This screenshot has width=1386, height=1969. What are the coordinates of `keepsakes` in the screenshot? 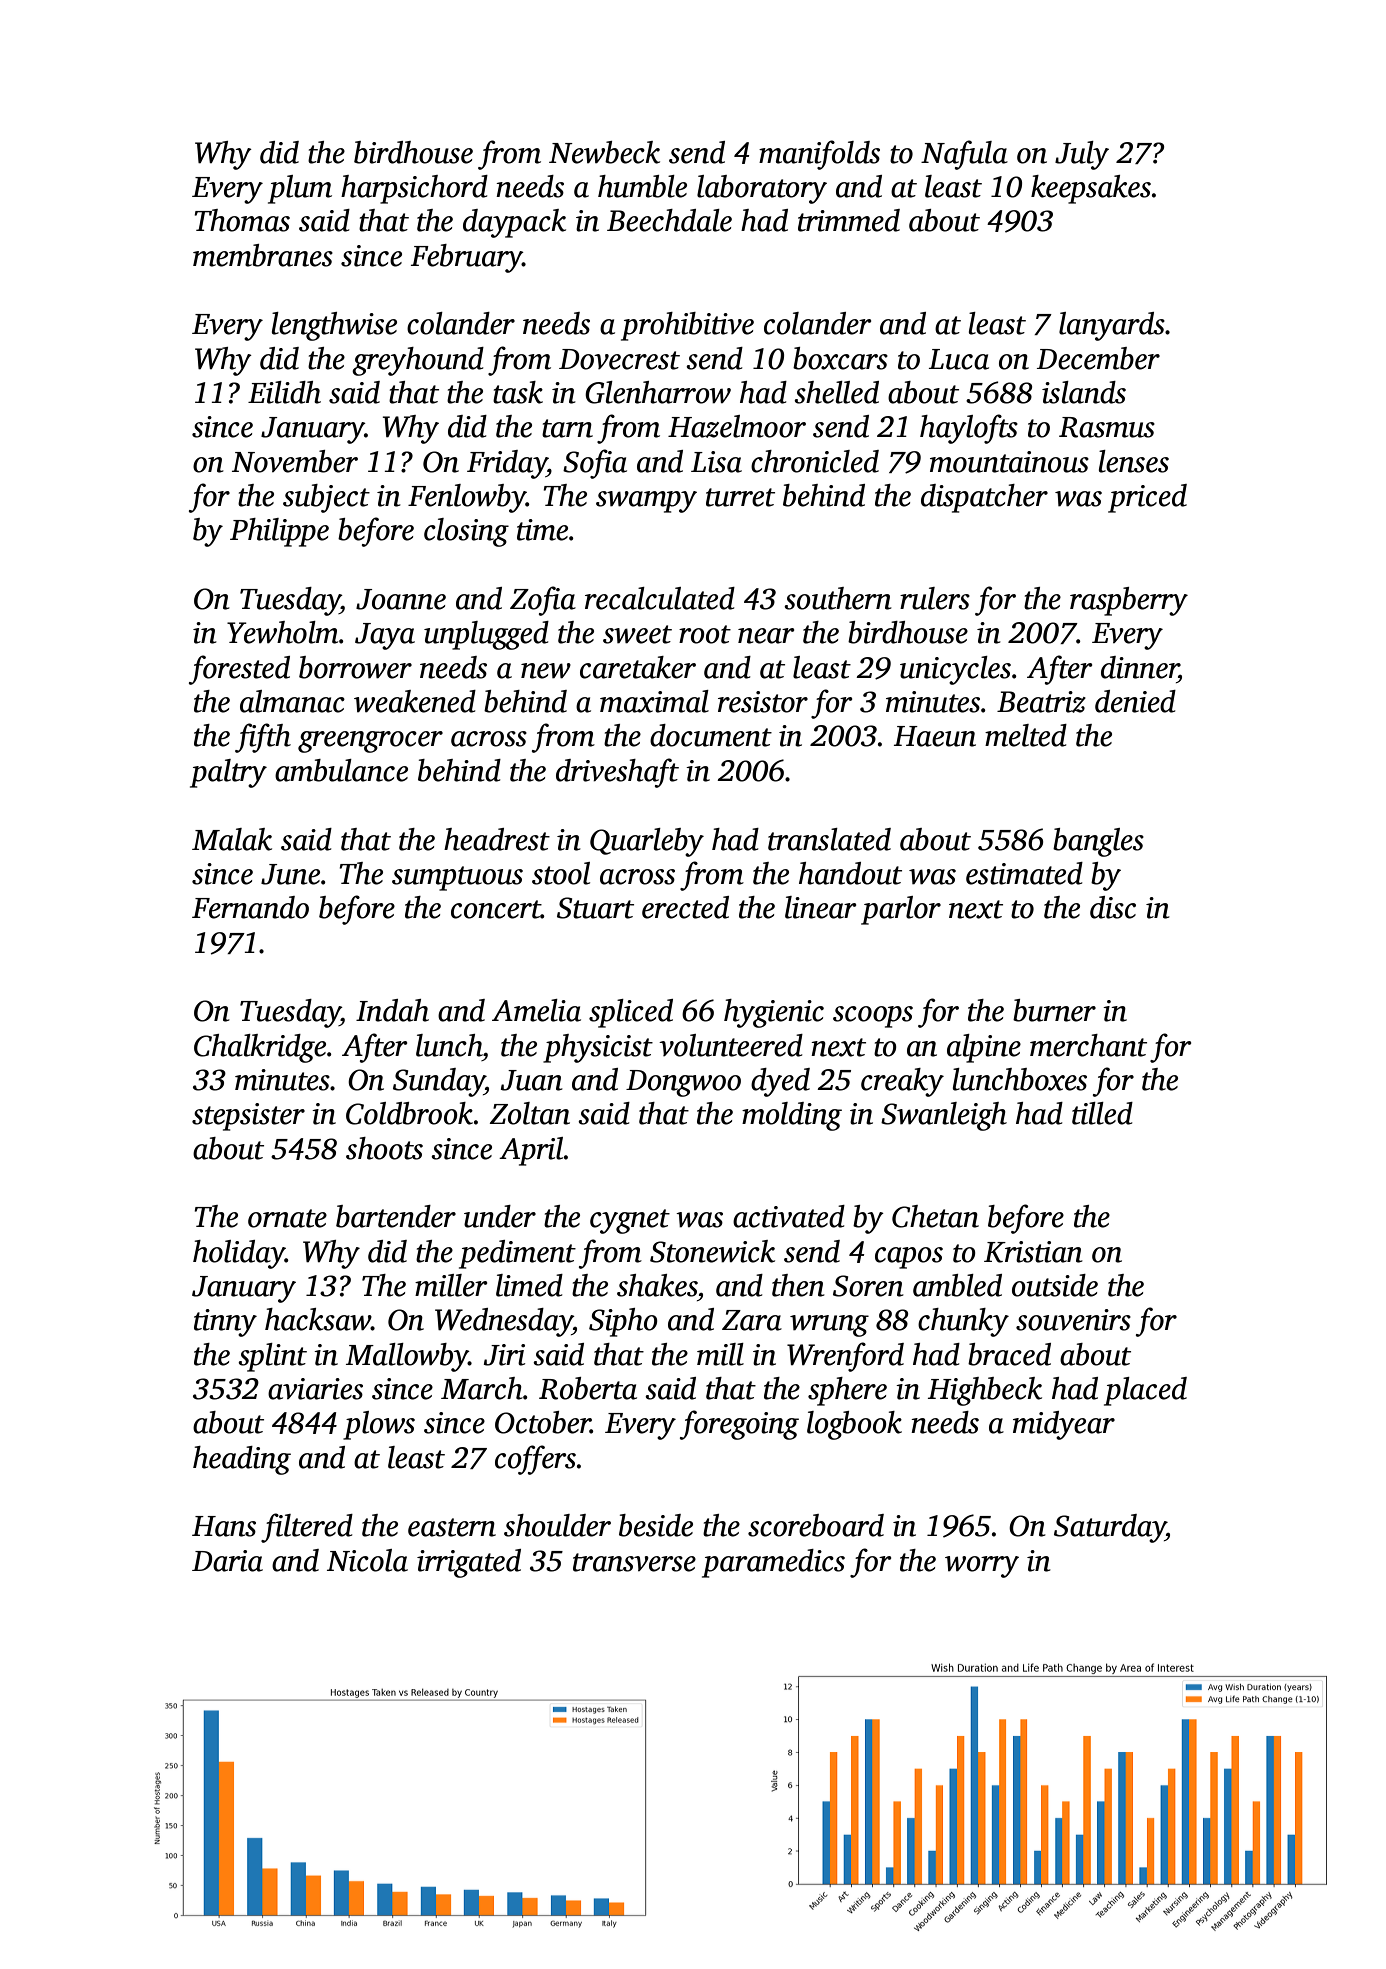 It's located at (1091, 189).
